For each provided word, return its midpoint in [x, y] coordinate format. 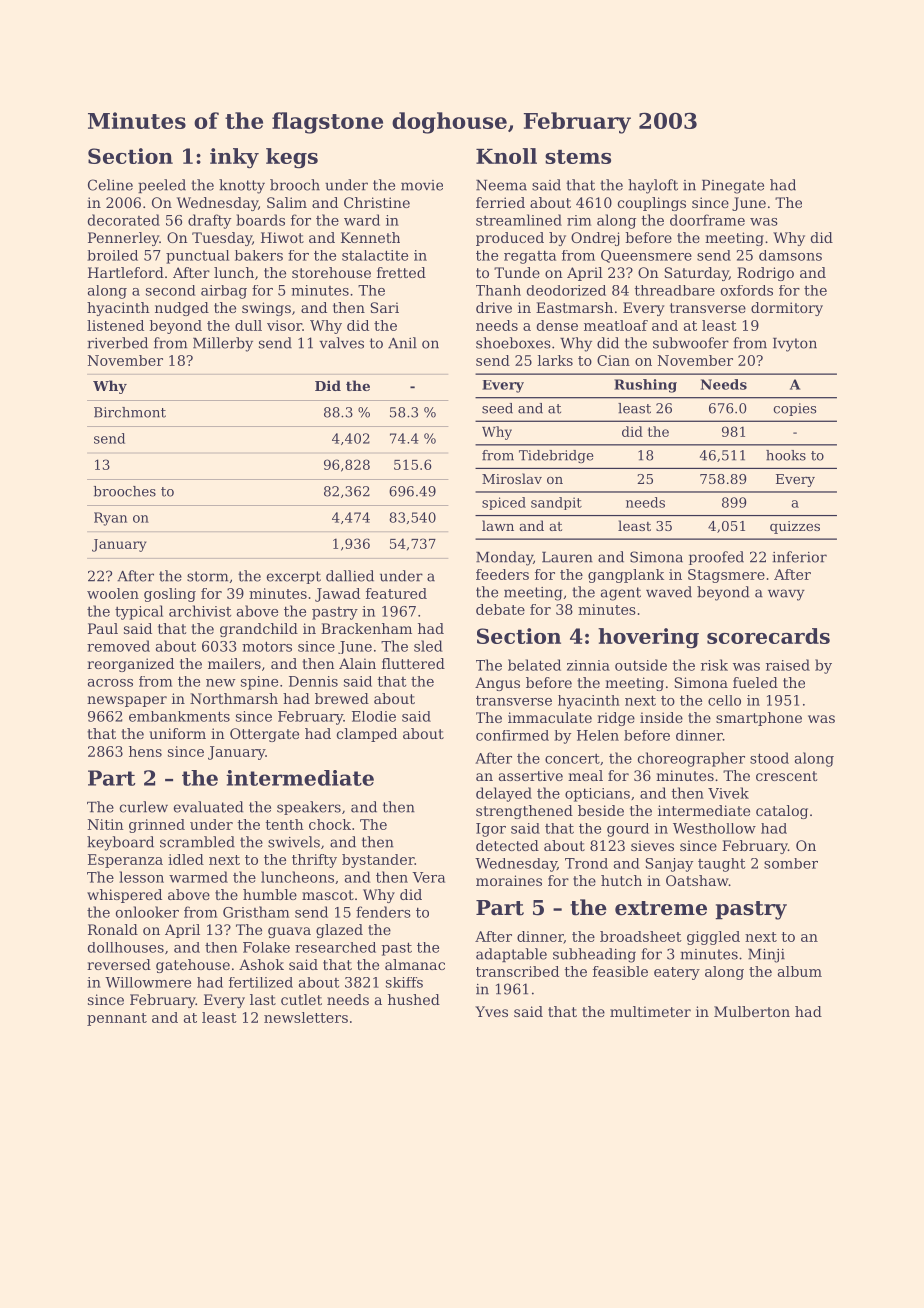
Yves [491, 1011]
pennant [117, 1019]
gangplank [626, 576]
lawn [498, 525]
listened [115, 325]
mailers [234, 663]
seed [497, 408]
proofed [716, 558]
